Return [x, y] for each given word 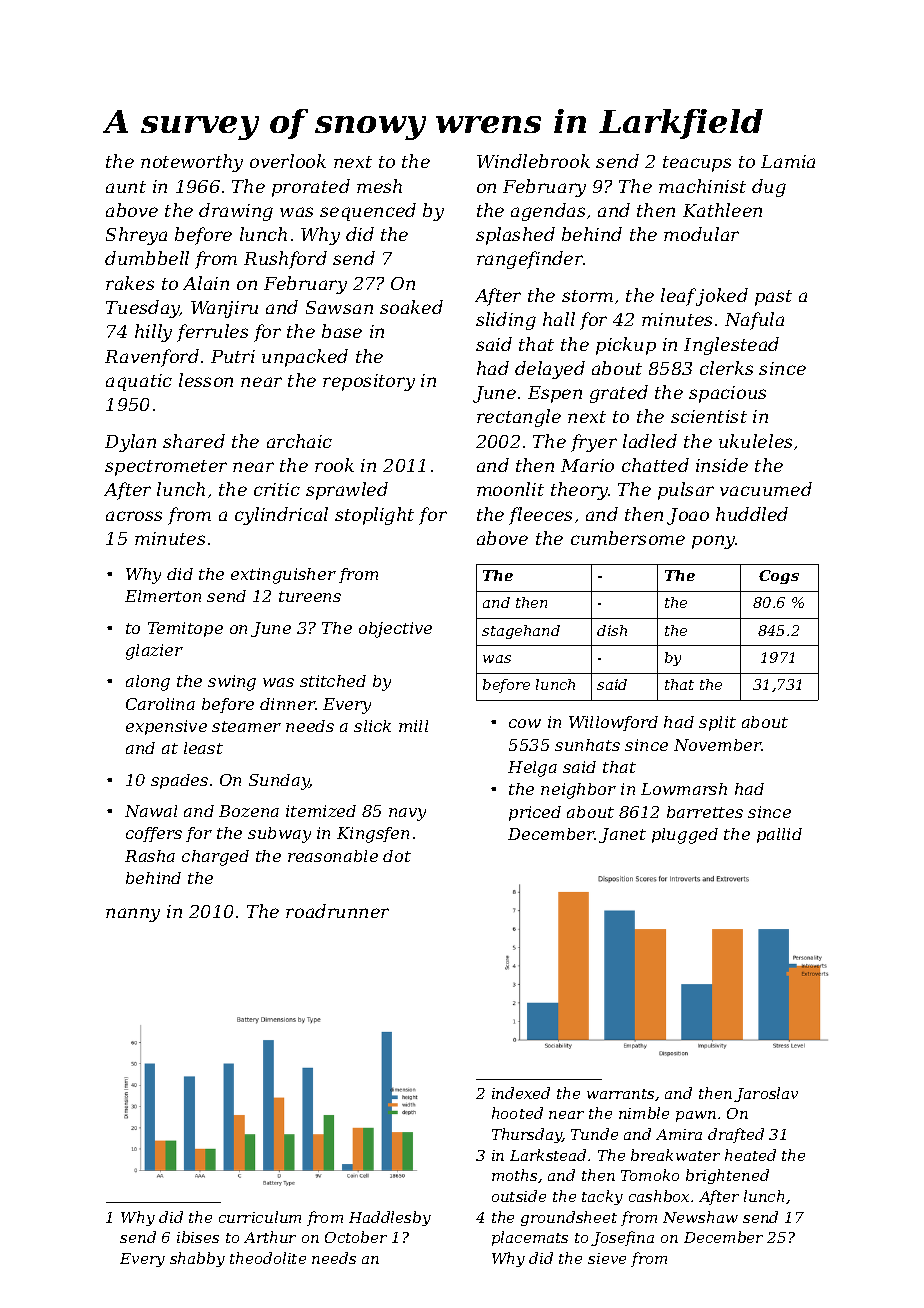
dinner [287, 704]
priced [535, 813]
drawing [236, 212]
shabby [197, 1259]
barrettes [705, 812]
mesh [379, 186]
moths [514, 1175]
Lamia [788, 161]
